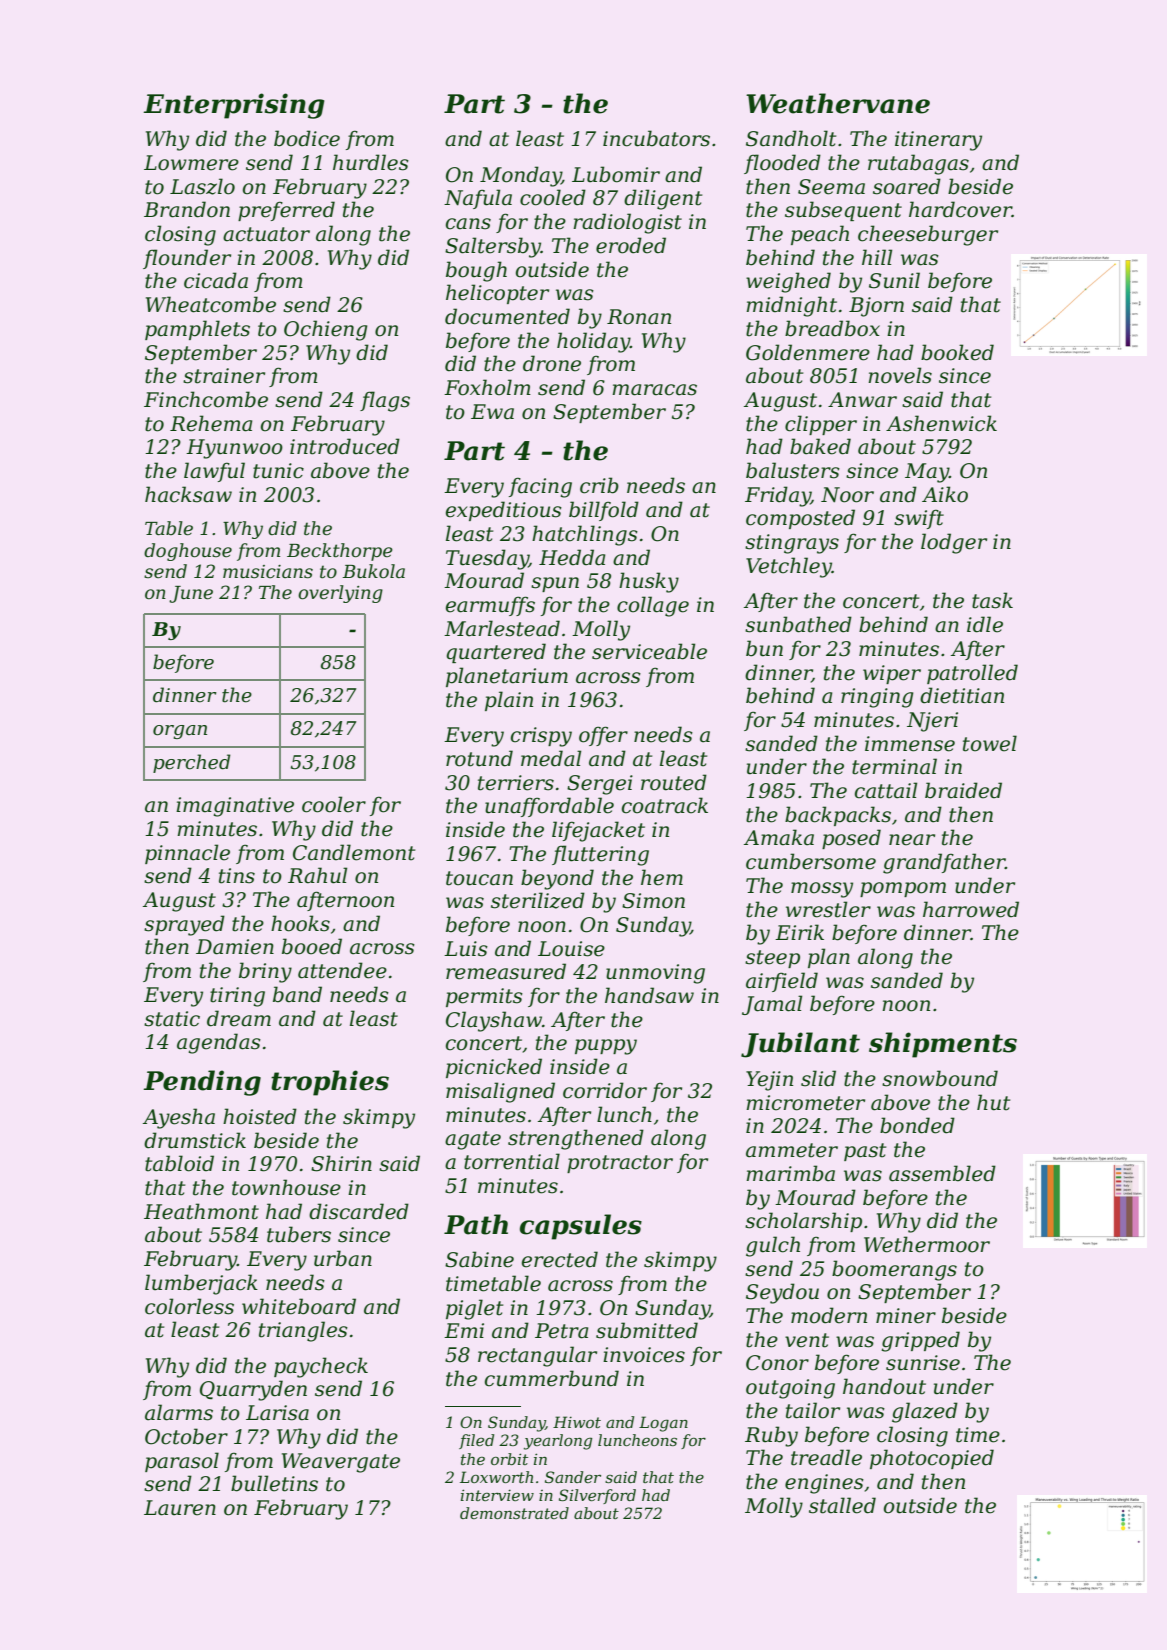  I want to click on itinerary, so click(938, 141).
